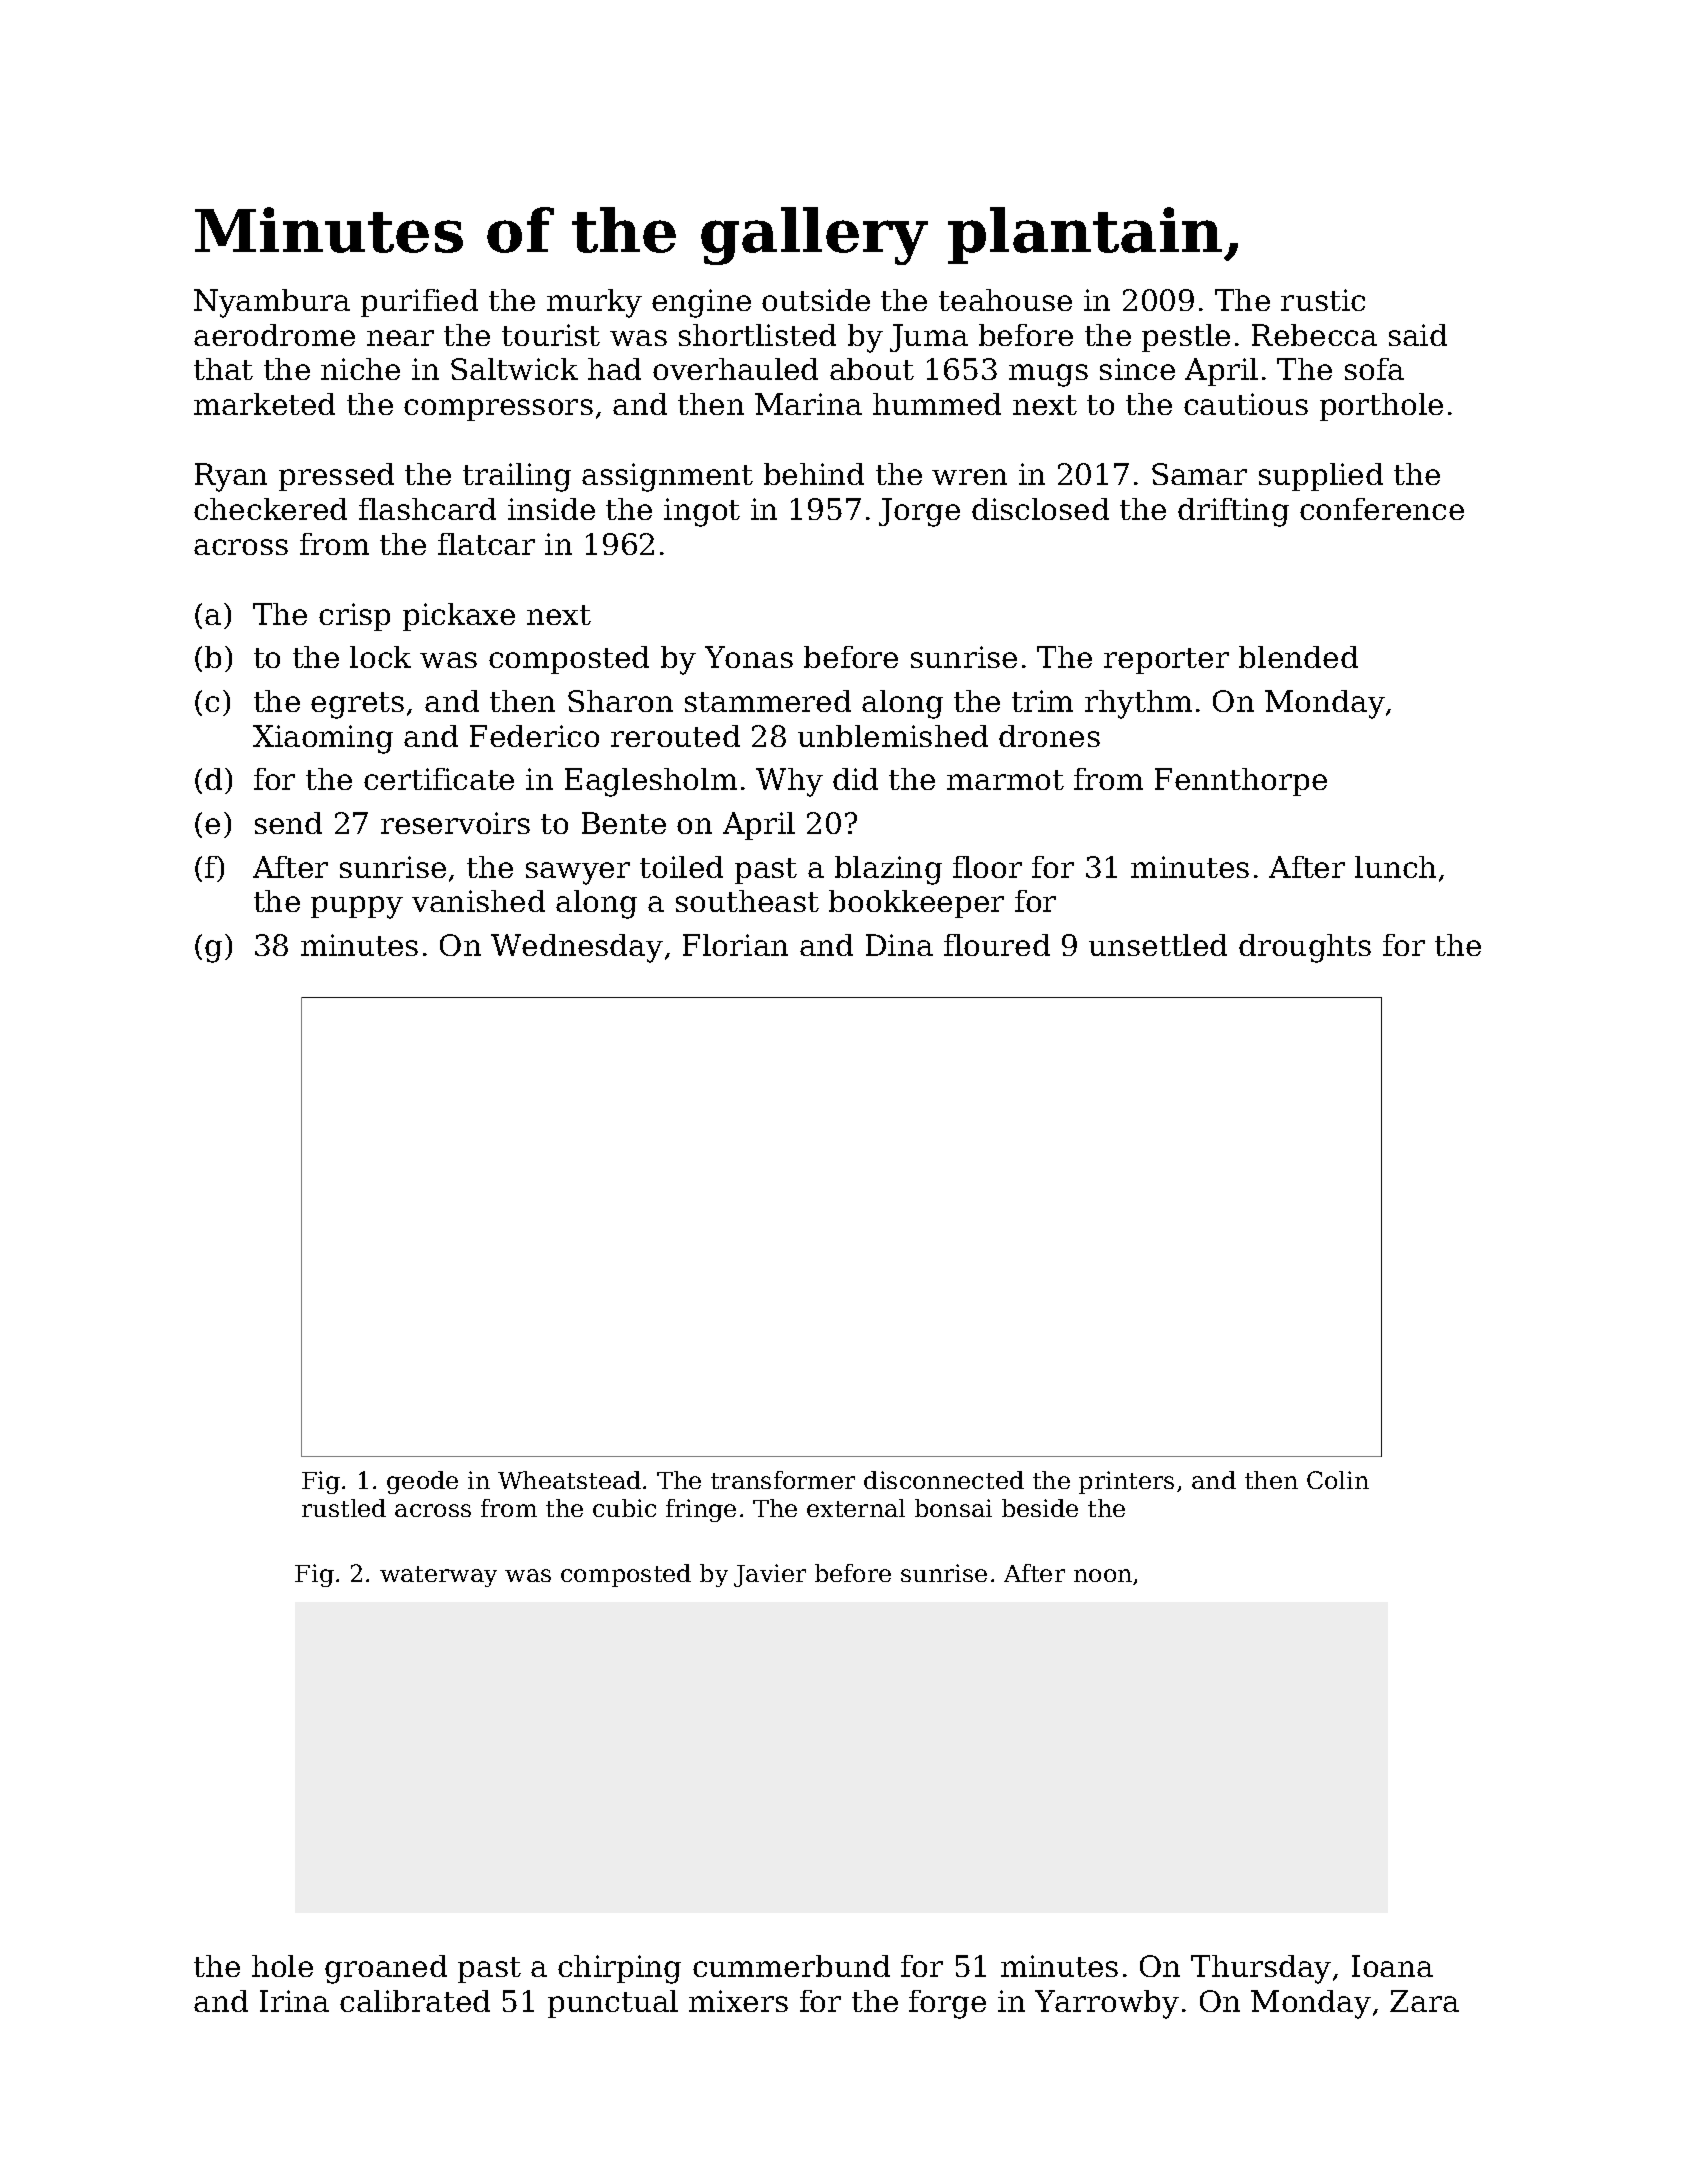 Image resolution: width=1683 pixels, height=2178 pixels. I want to click on droughts, so click(1305, 948).
